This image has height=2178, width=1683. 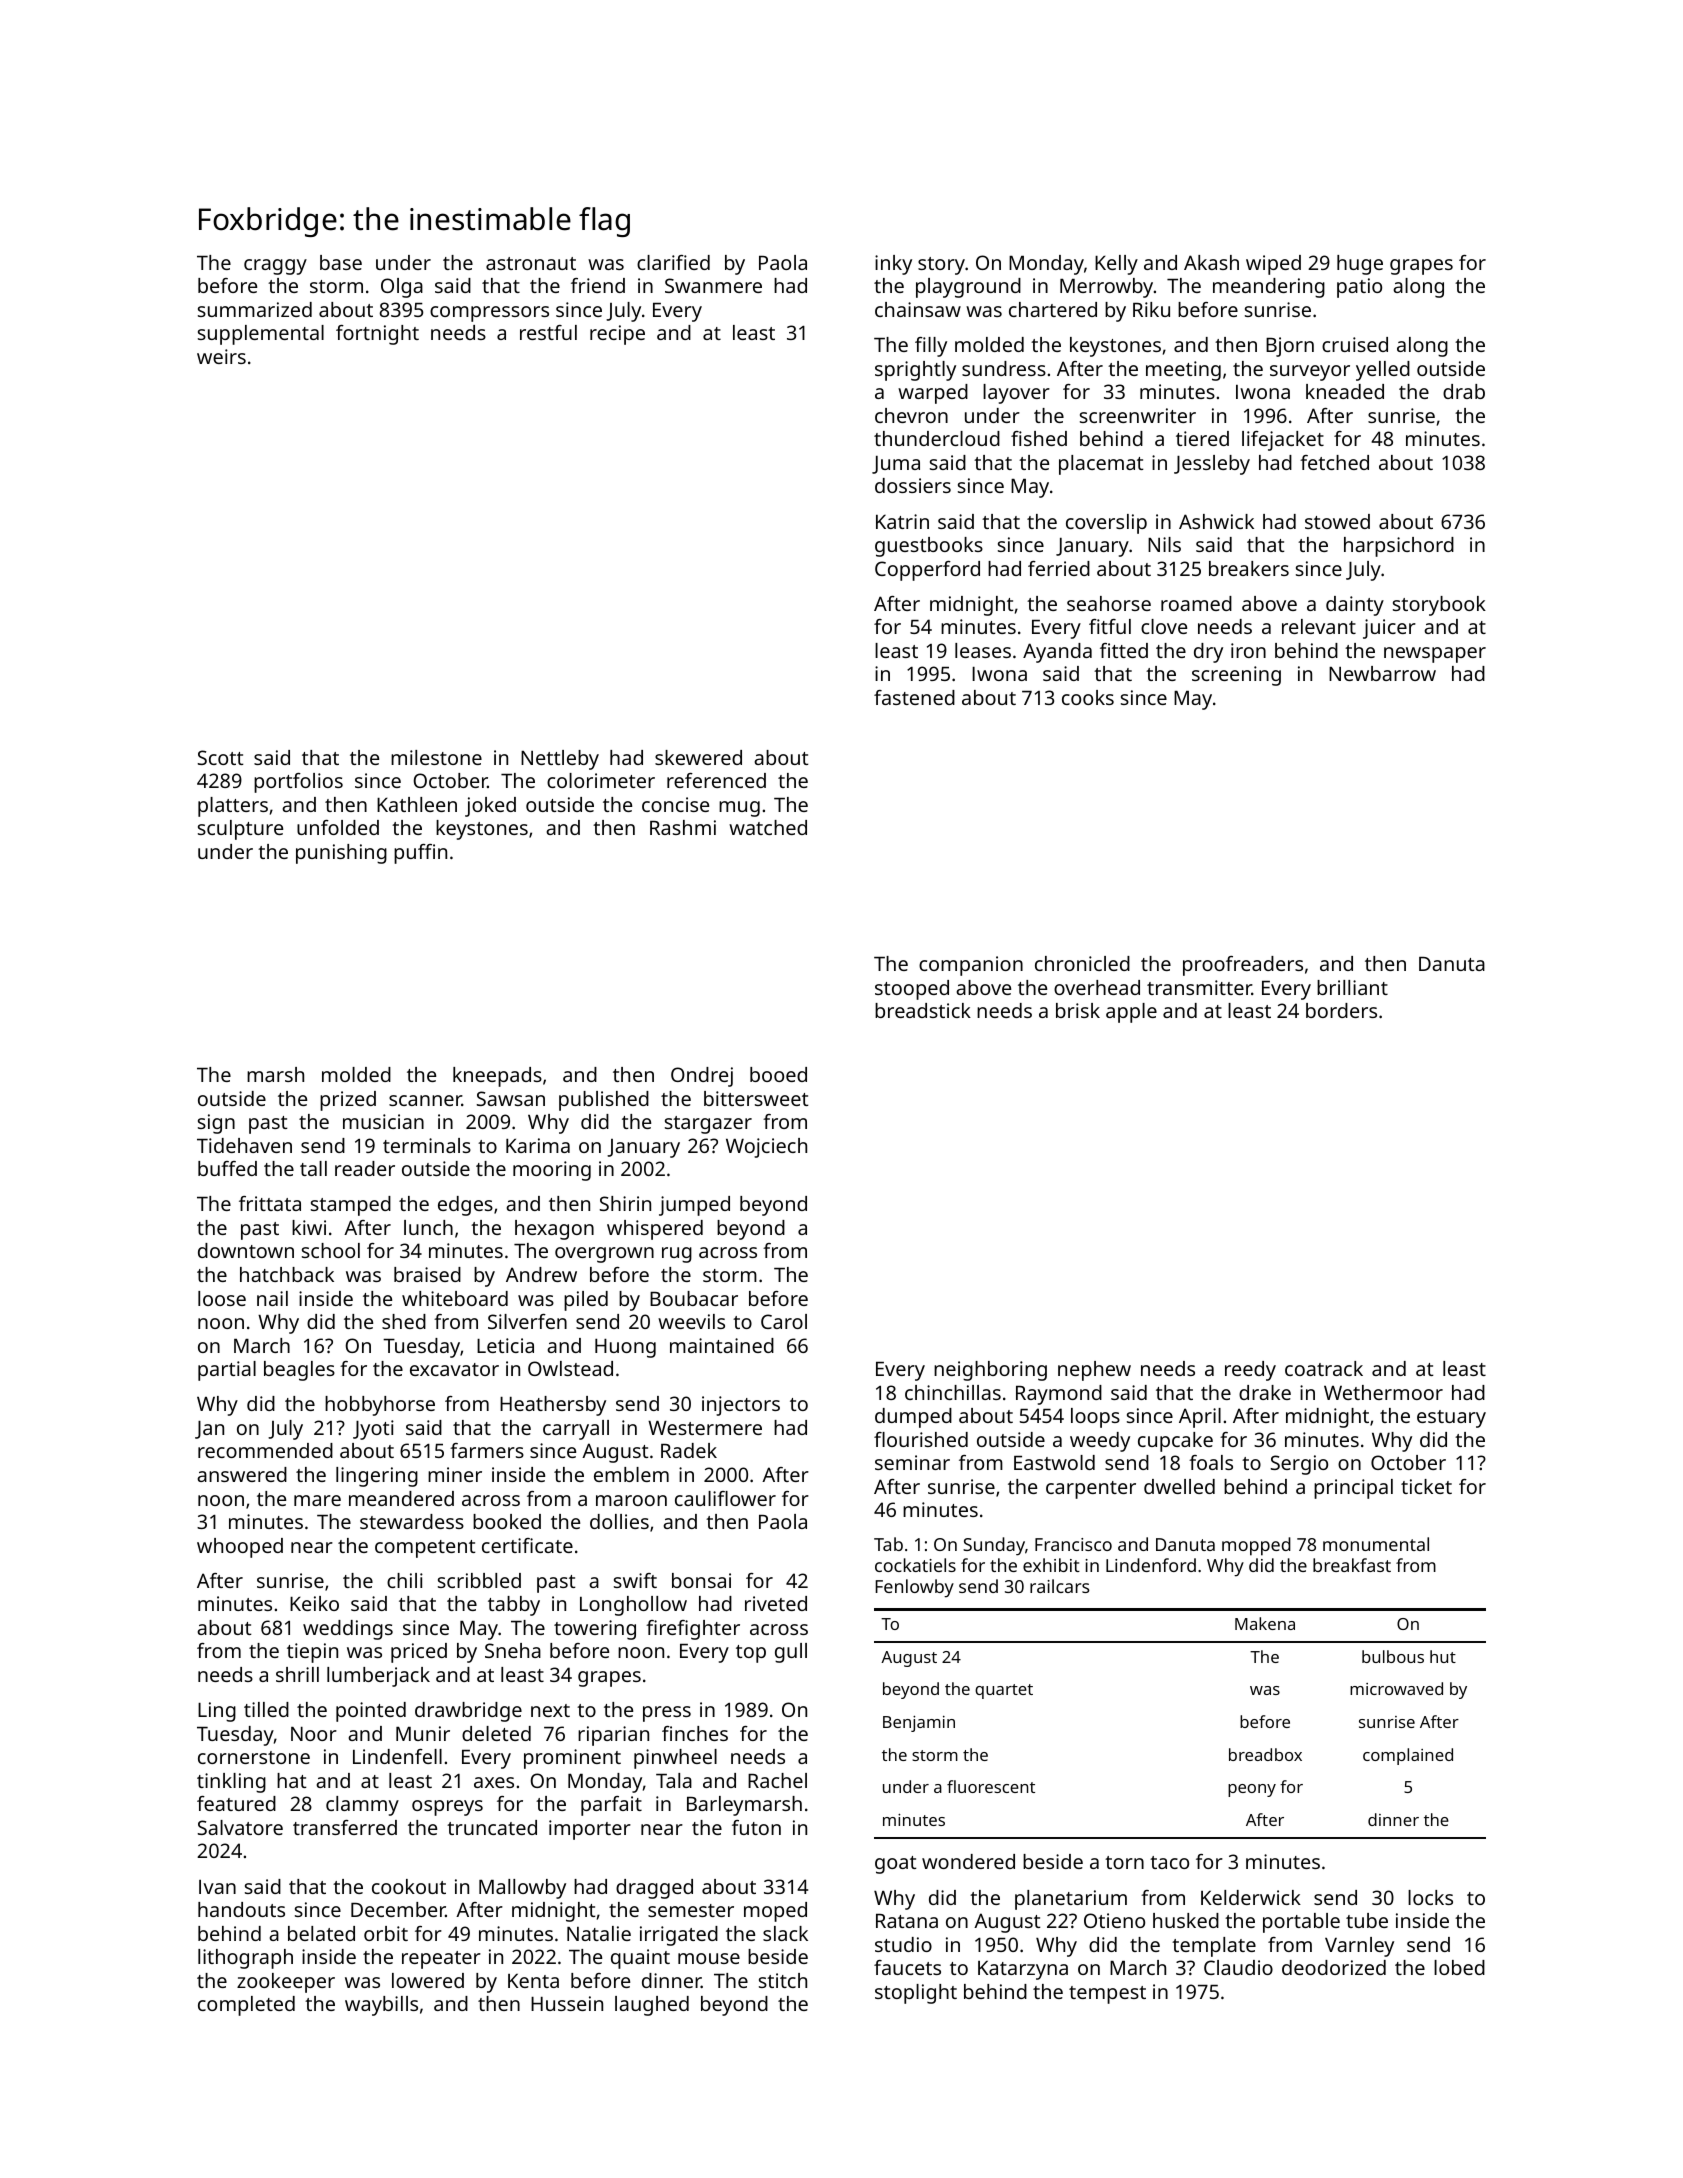 I want to click on drab, so click(x=1464, y=391).
